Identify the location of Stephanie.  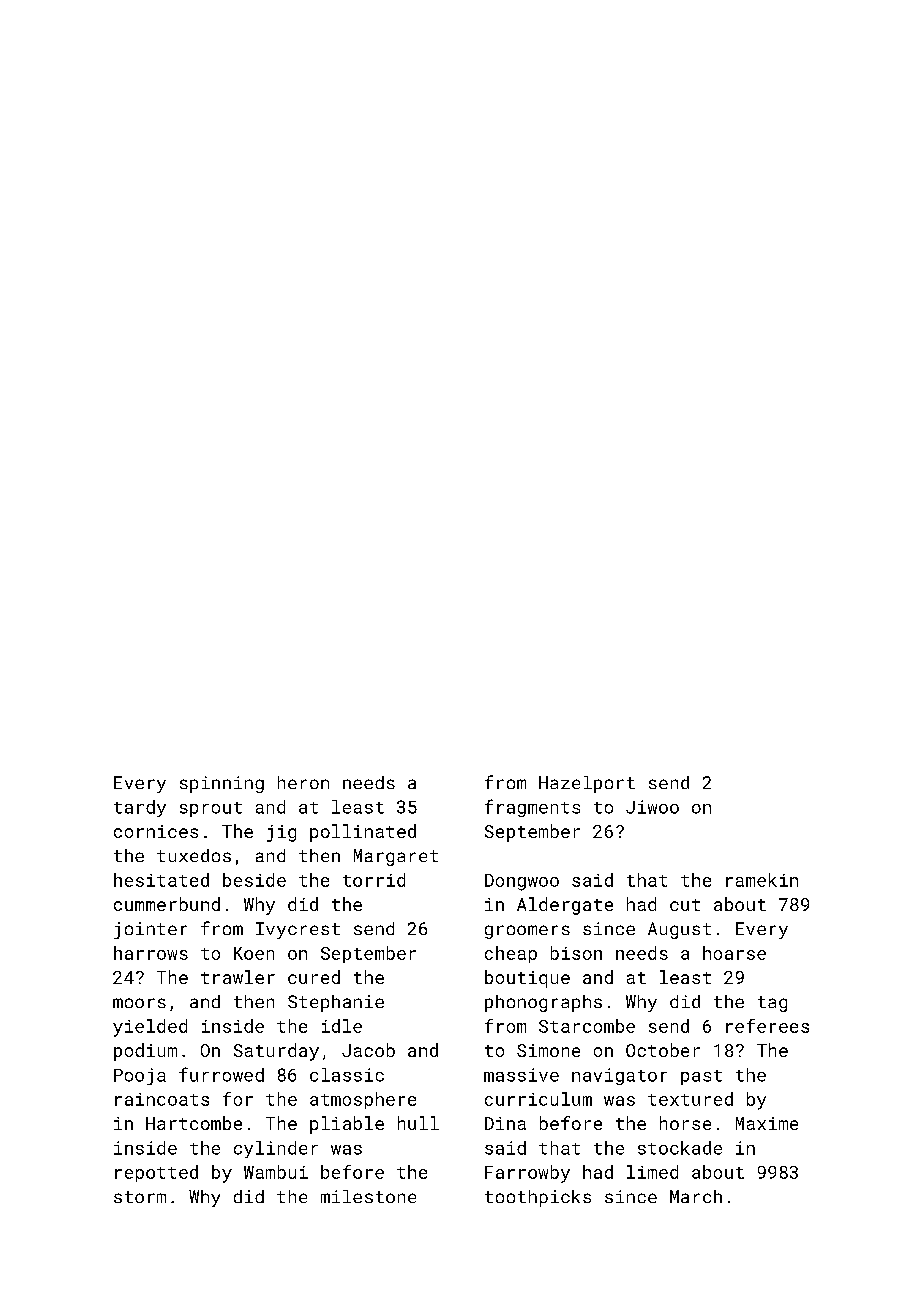
(336, 1003).
